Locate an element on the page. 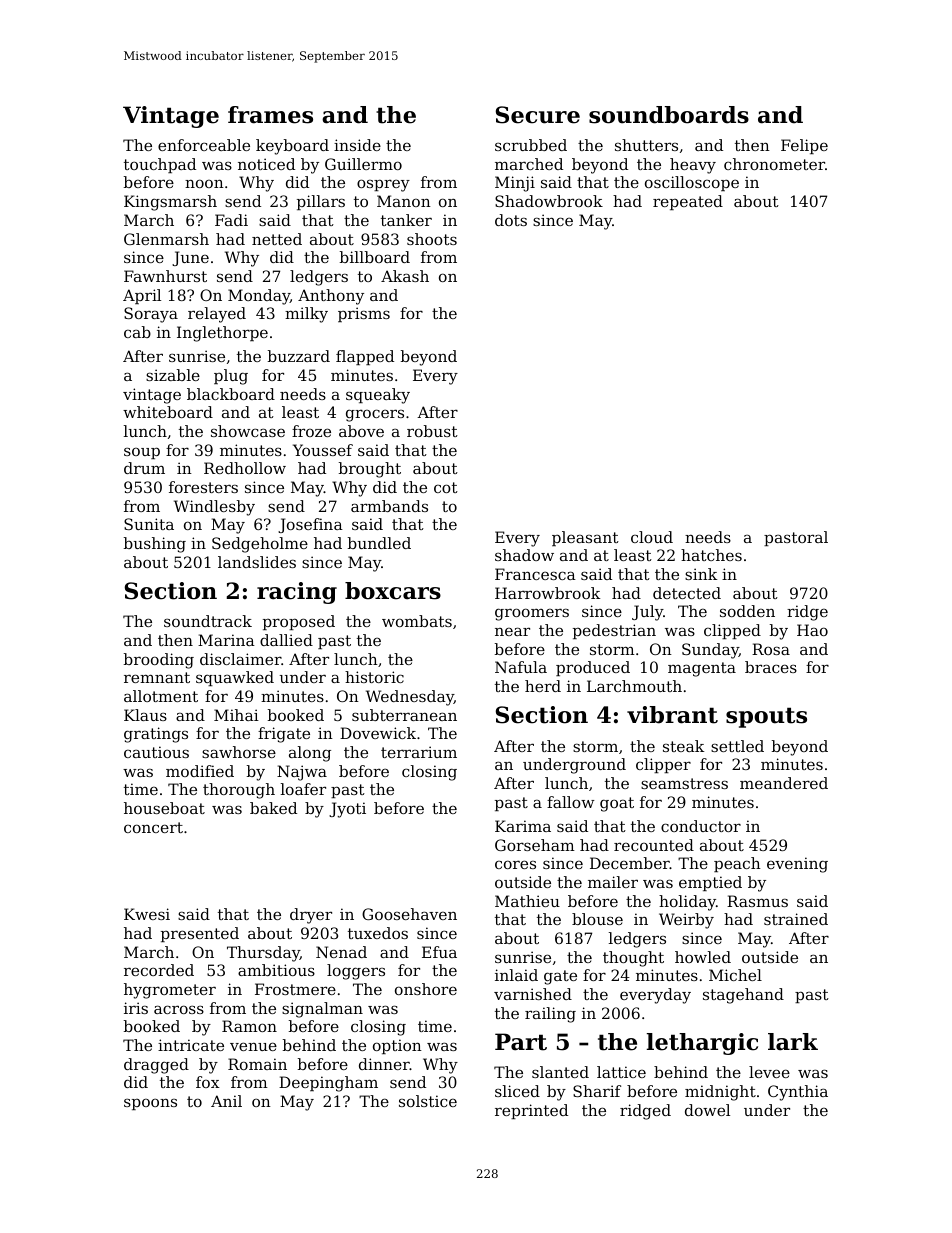 Image resolution: width=952 pixels, height=1233 pixels. touchpad is located at coordinates (160, 165).
